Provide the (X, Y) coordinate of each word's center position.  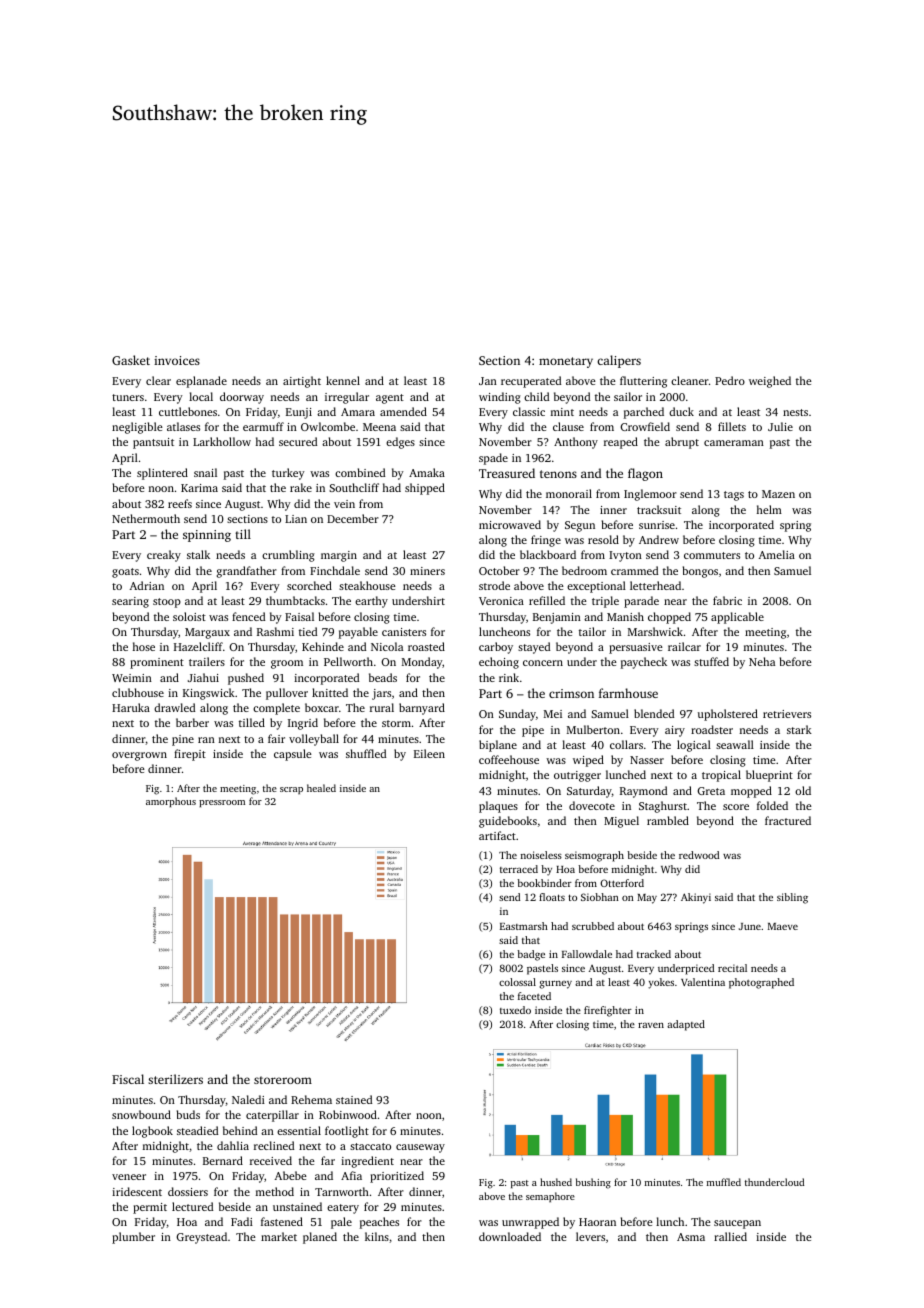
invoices (177, 360)
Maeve (783, 926)
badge (531, 955)
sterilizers (175, 1079)
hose (144, 646)
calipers (619, 361)
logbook (152, 1132)
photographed (761, 983)
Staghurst (663, 807)
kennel (343, 380)
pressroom (222, 803)
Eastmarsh (524, 926)
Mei (553, 714)
